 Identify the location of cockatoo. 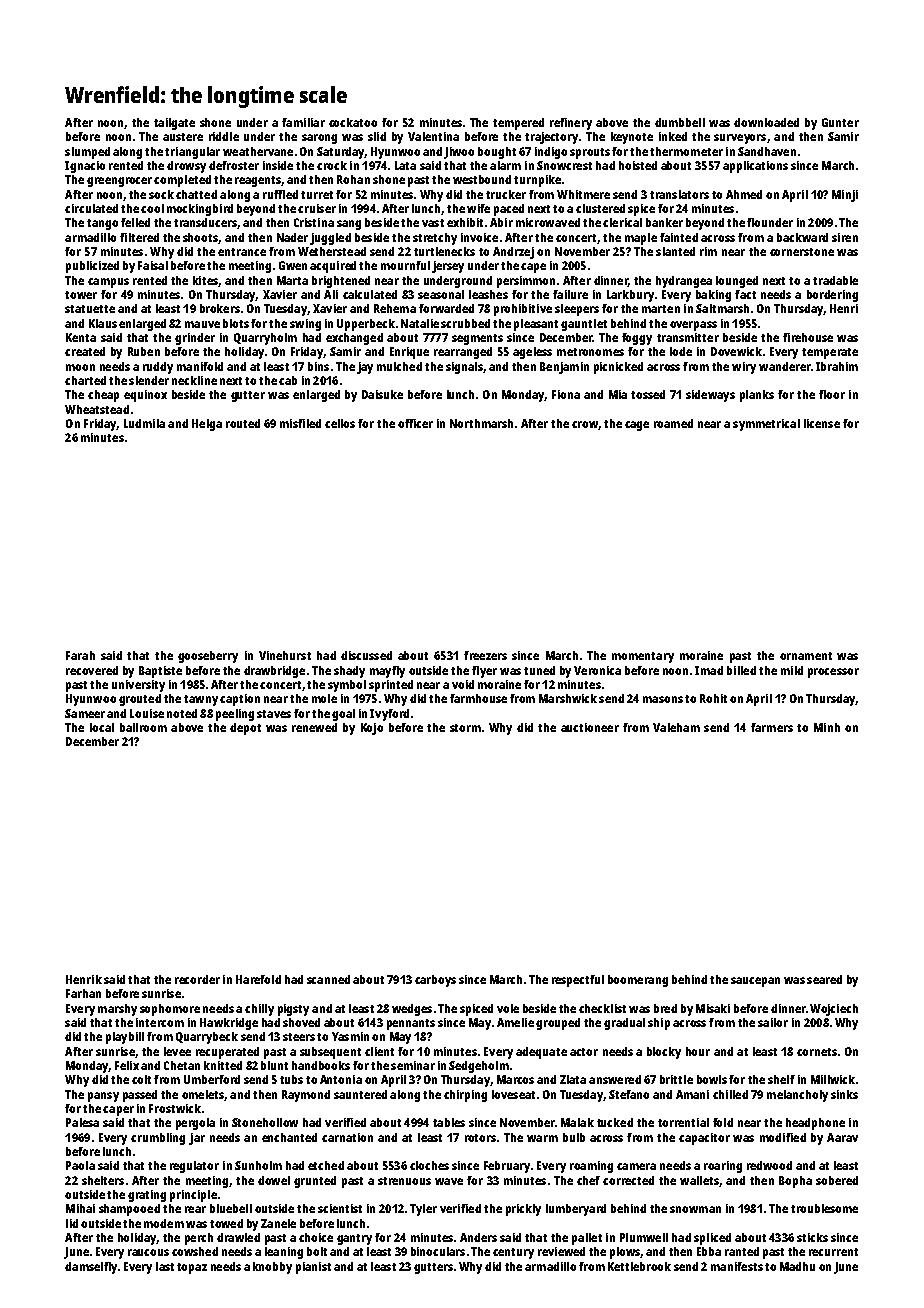
(353, 122).
